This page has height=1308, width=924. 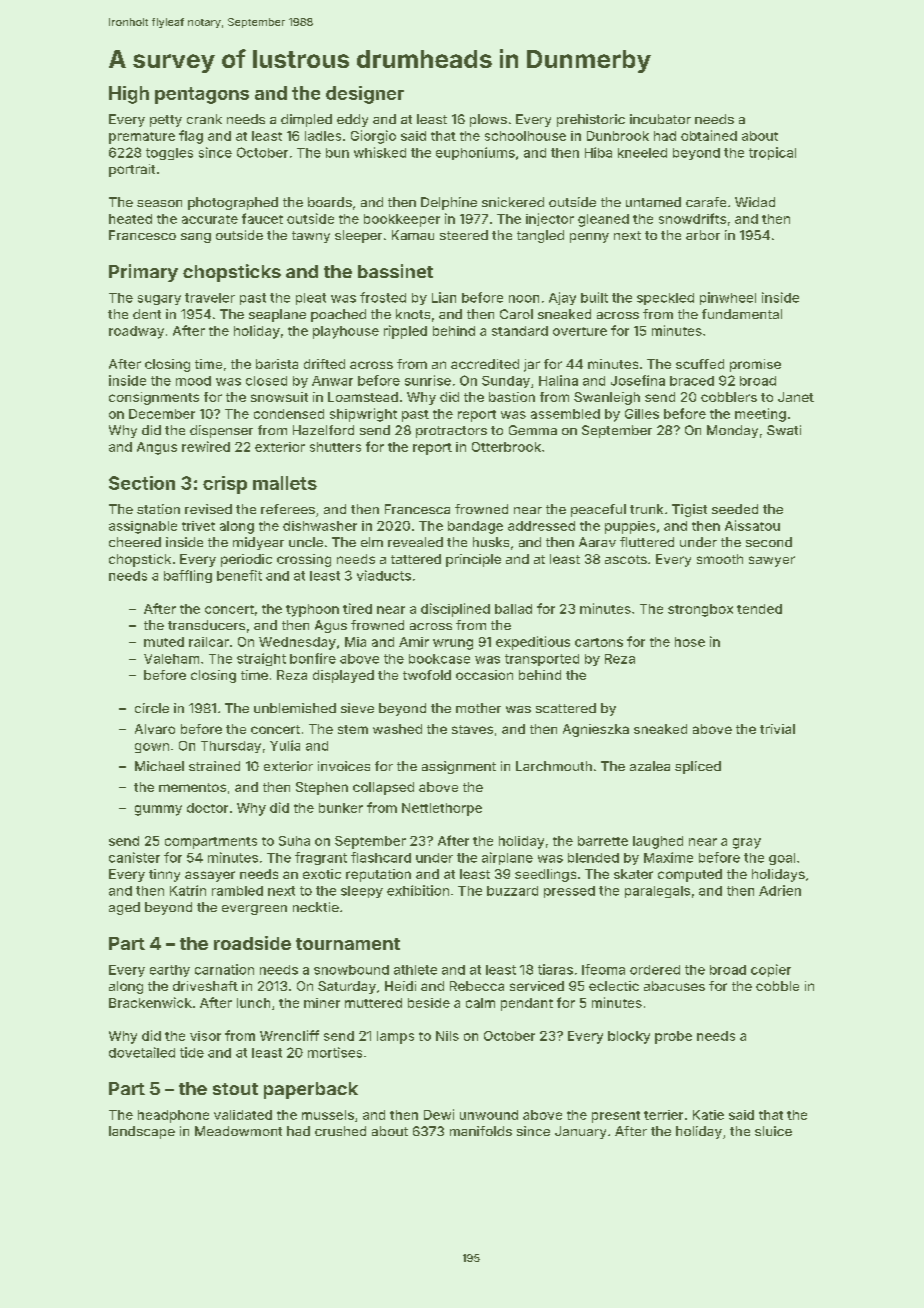 I want to click on manifolds, so click(x=481, y=1131).
